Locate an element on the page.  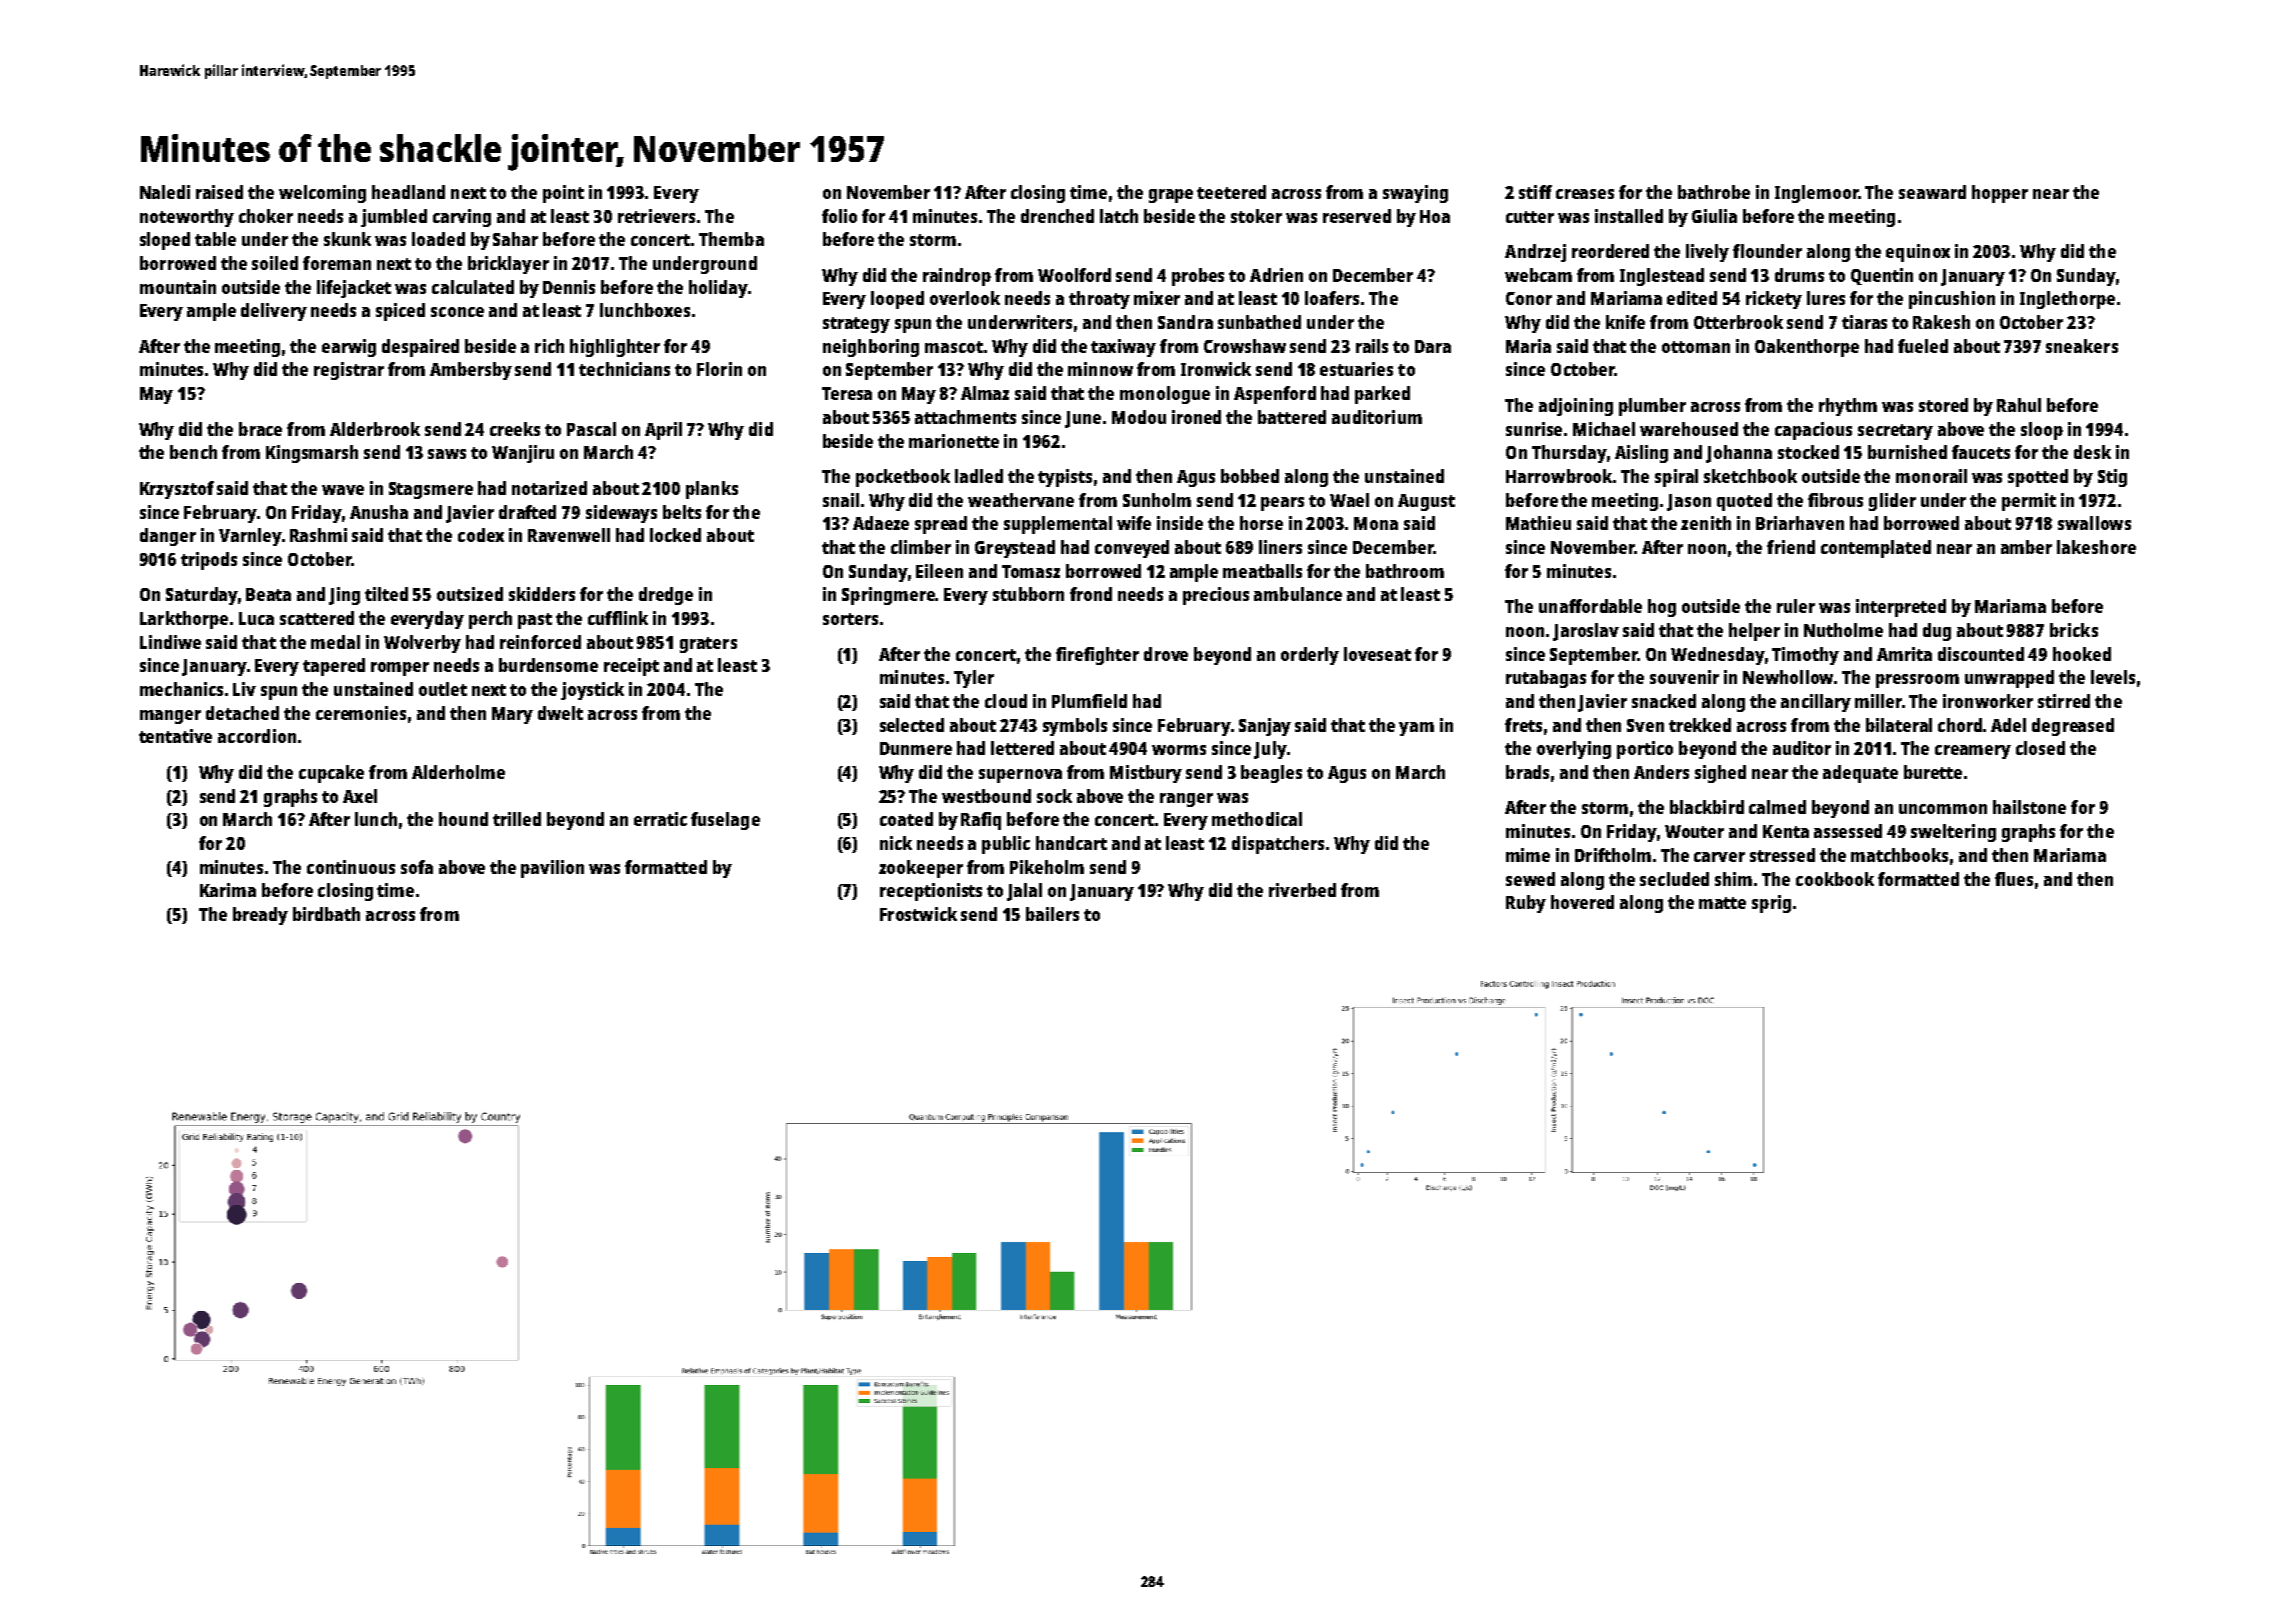
drove is located at coordinates (1166, 654).
